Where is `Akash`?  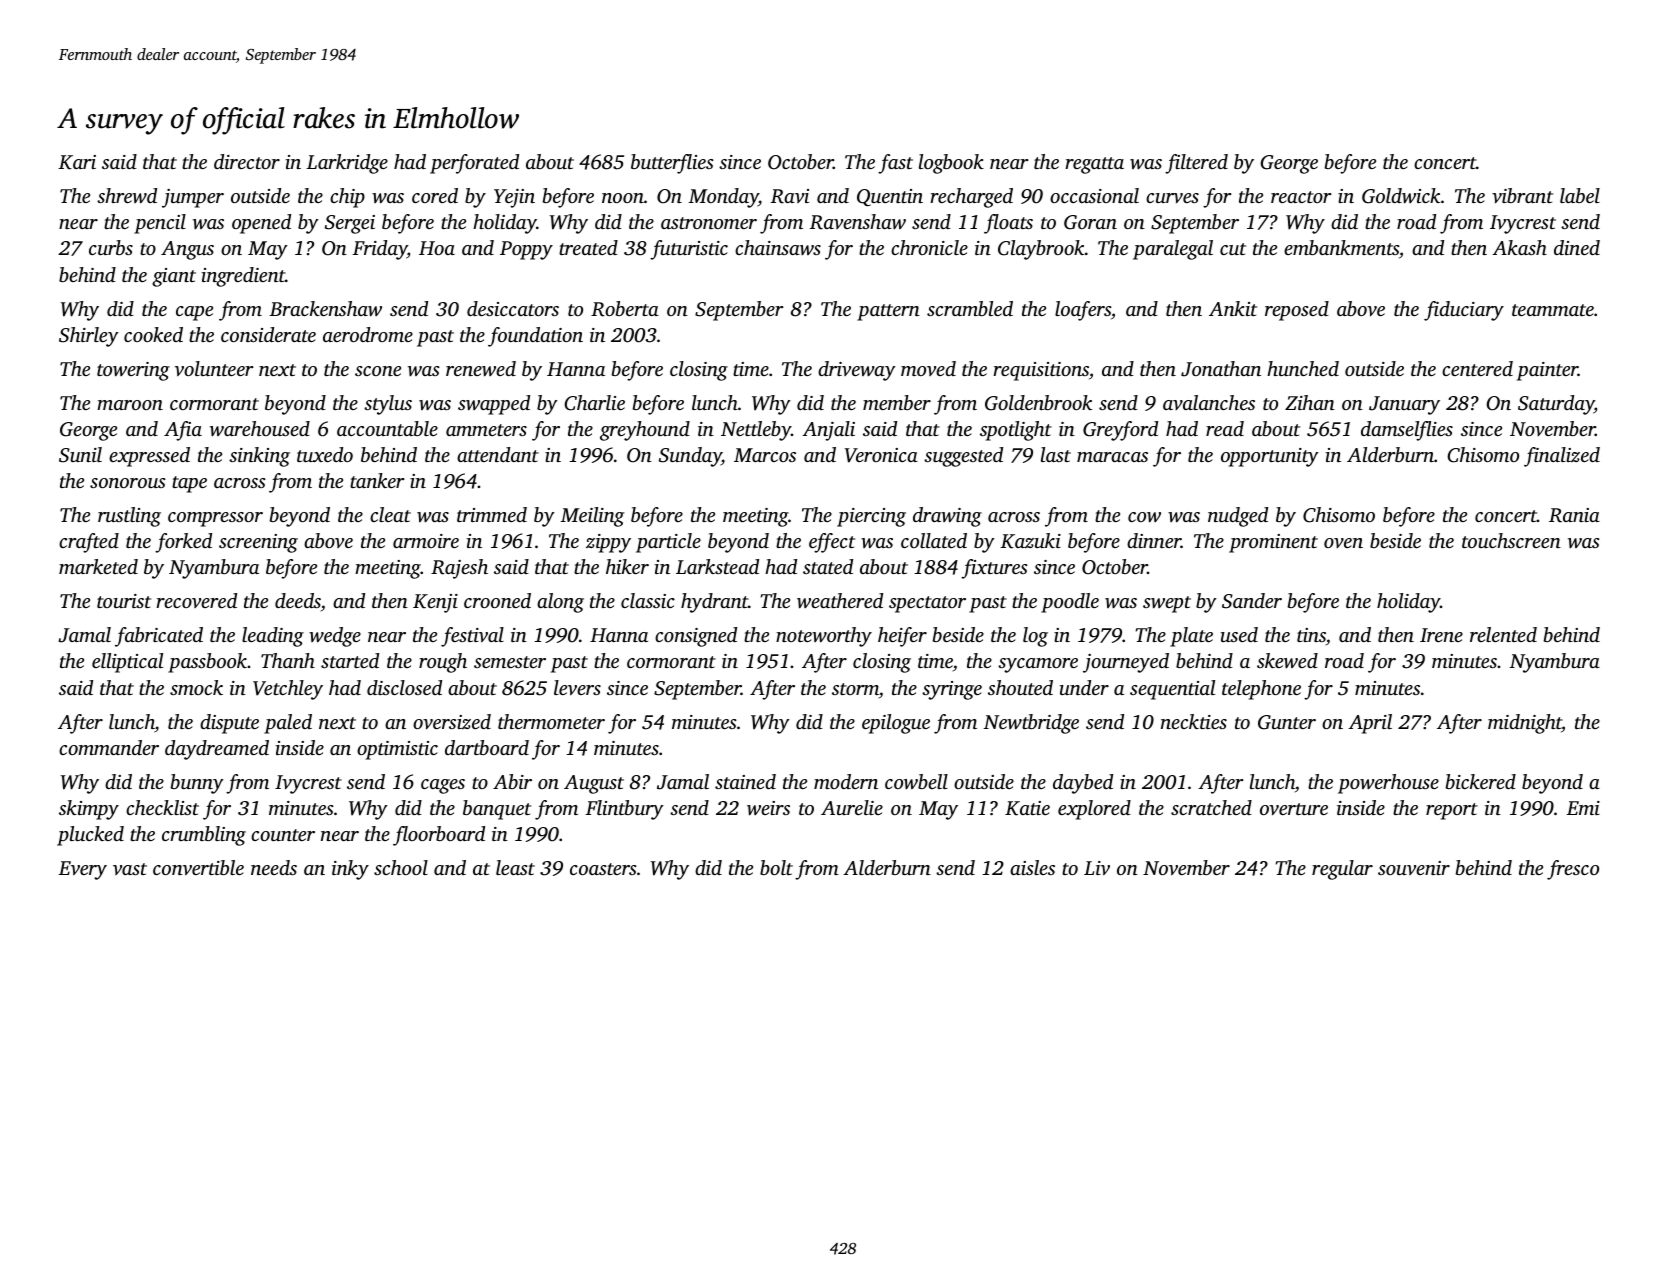
Akash is located at coordinates (1519, 247).
